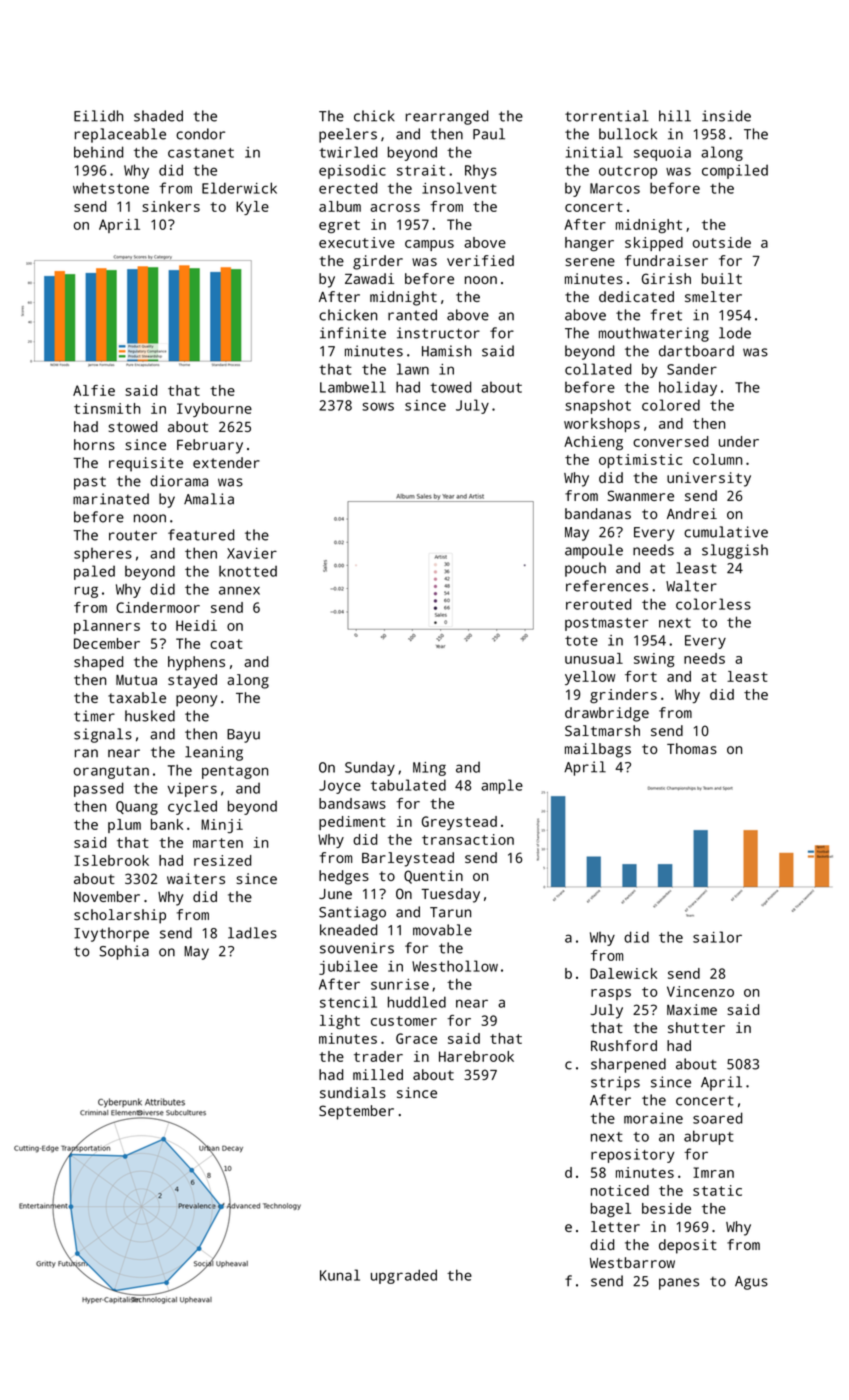 This page has height=1400, width=849. What do you see at coordinates (124, 952) in the page?
I see `Sophia` at bounding box center [124, 952].
